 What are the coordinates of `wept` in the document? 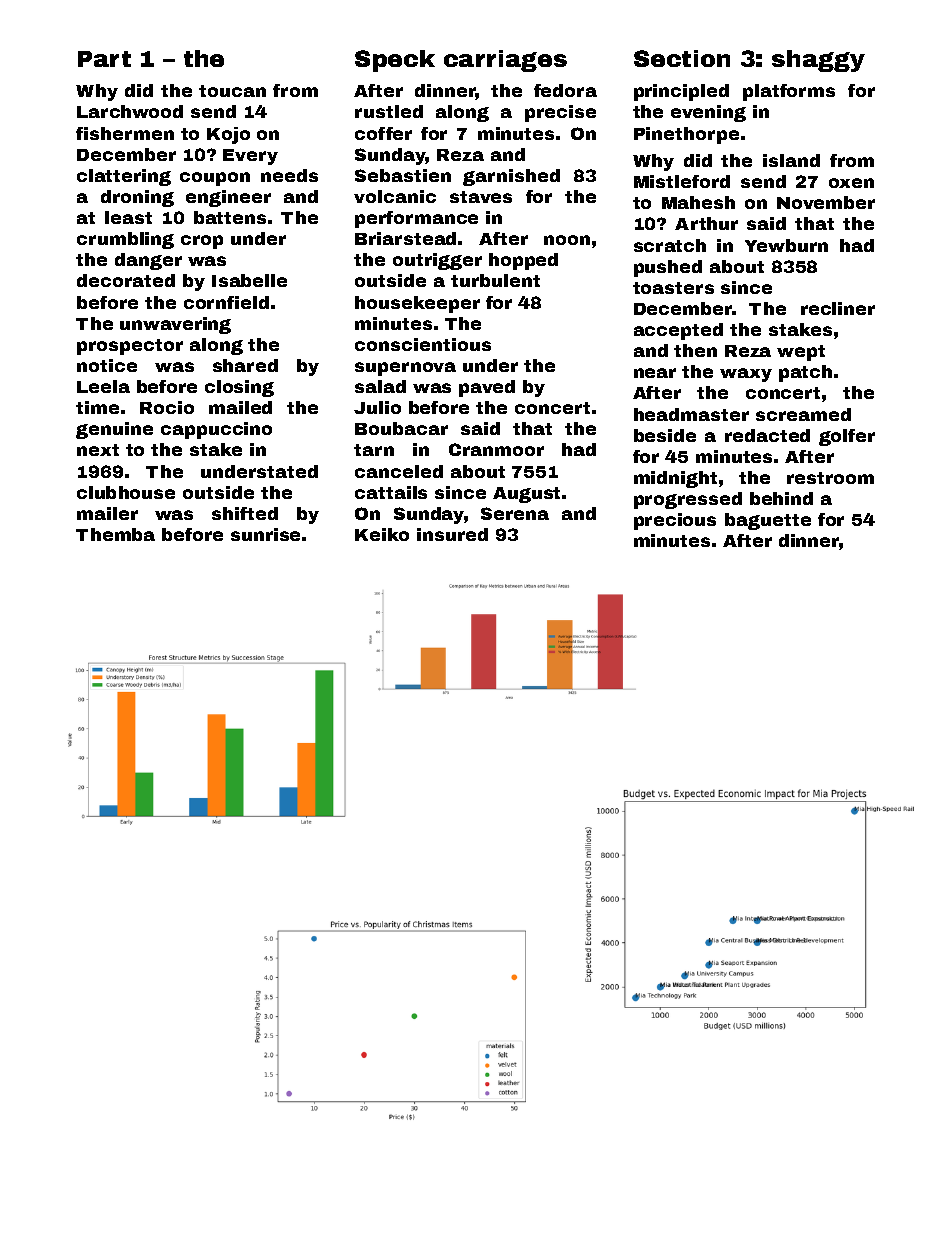 It's located at (801, 353).
